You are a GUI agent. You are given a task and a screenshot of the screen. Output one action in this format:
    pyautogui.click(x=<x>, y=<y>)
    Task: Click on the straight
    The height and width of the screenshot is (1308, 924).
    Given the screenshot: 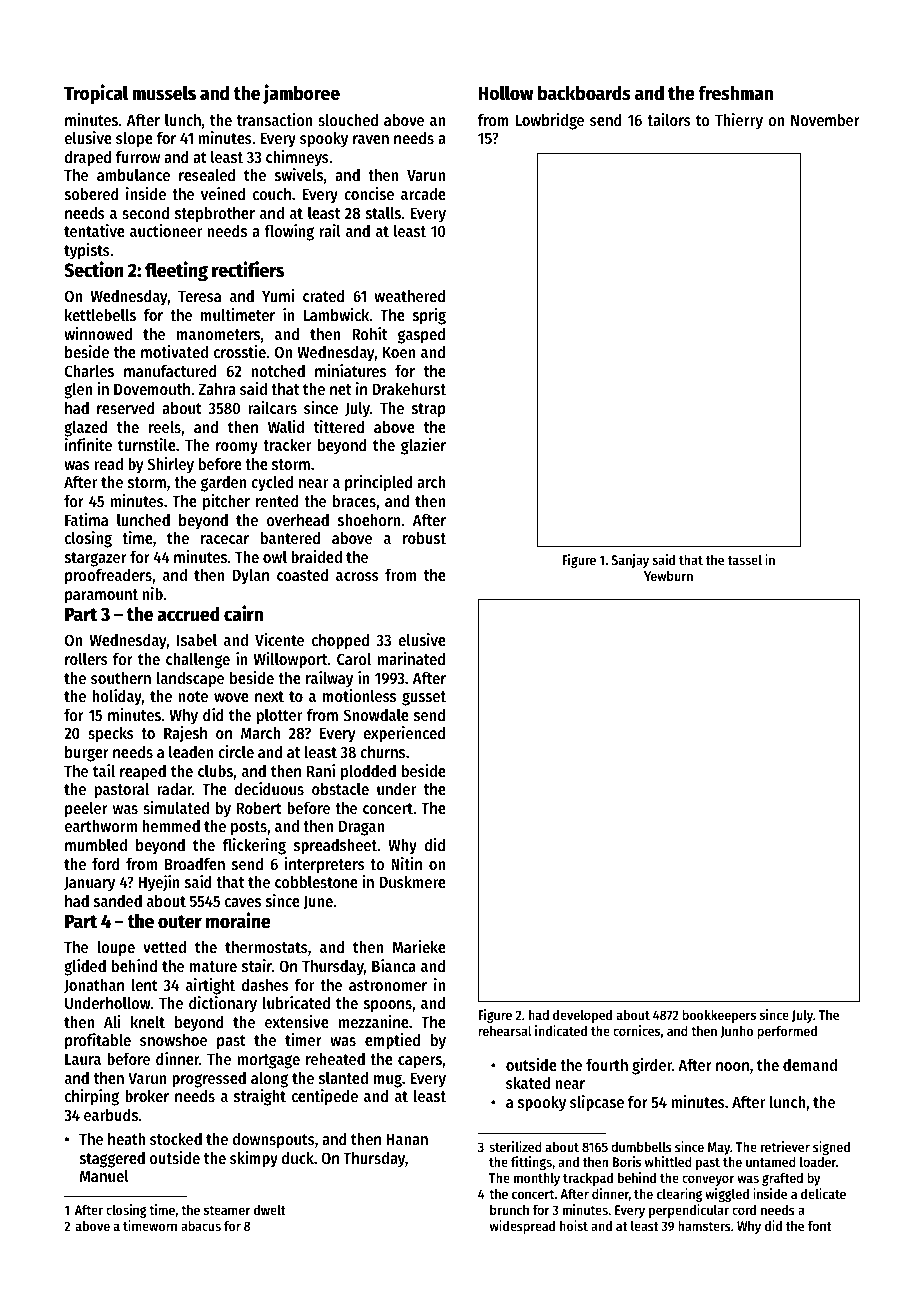 What is the action you would take?
    pyautogui.click(x=260, y=1097)
